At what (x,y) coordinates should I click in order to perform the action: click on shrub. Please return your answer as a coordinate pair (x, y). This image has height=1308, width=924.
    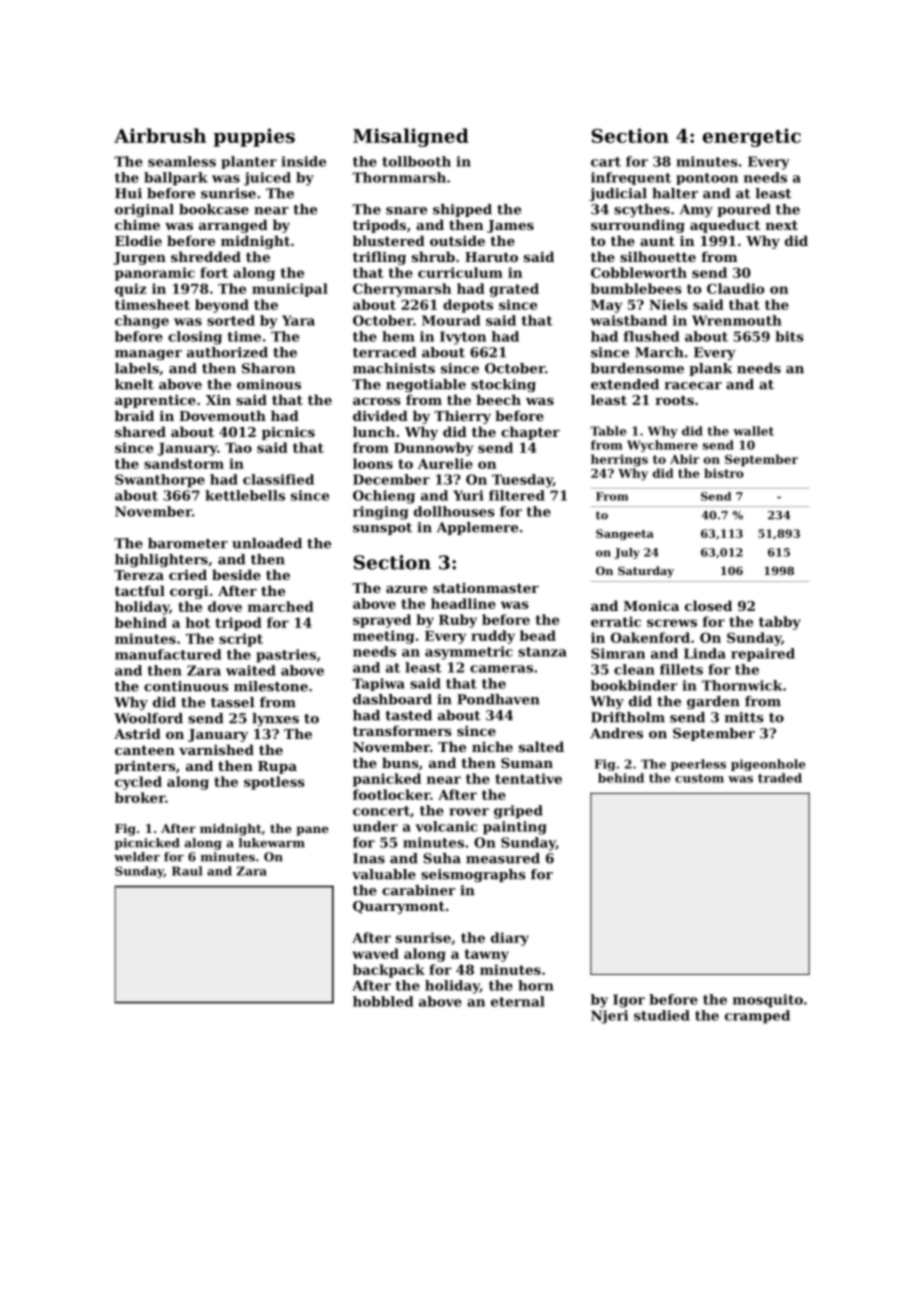
    Looking at the image, I should click on (433, 256).
